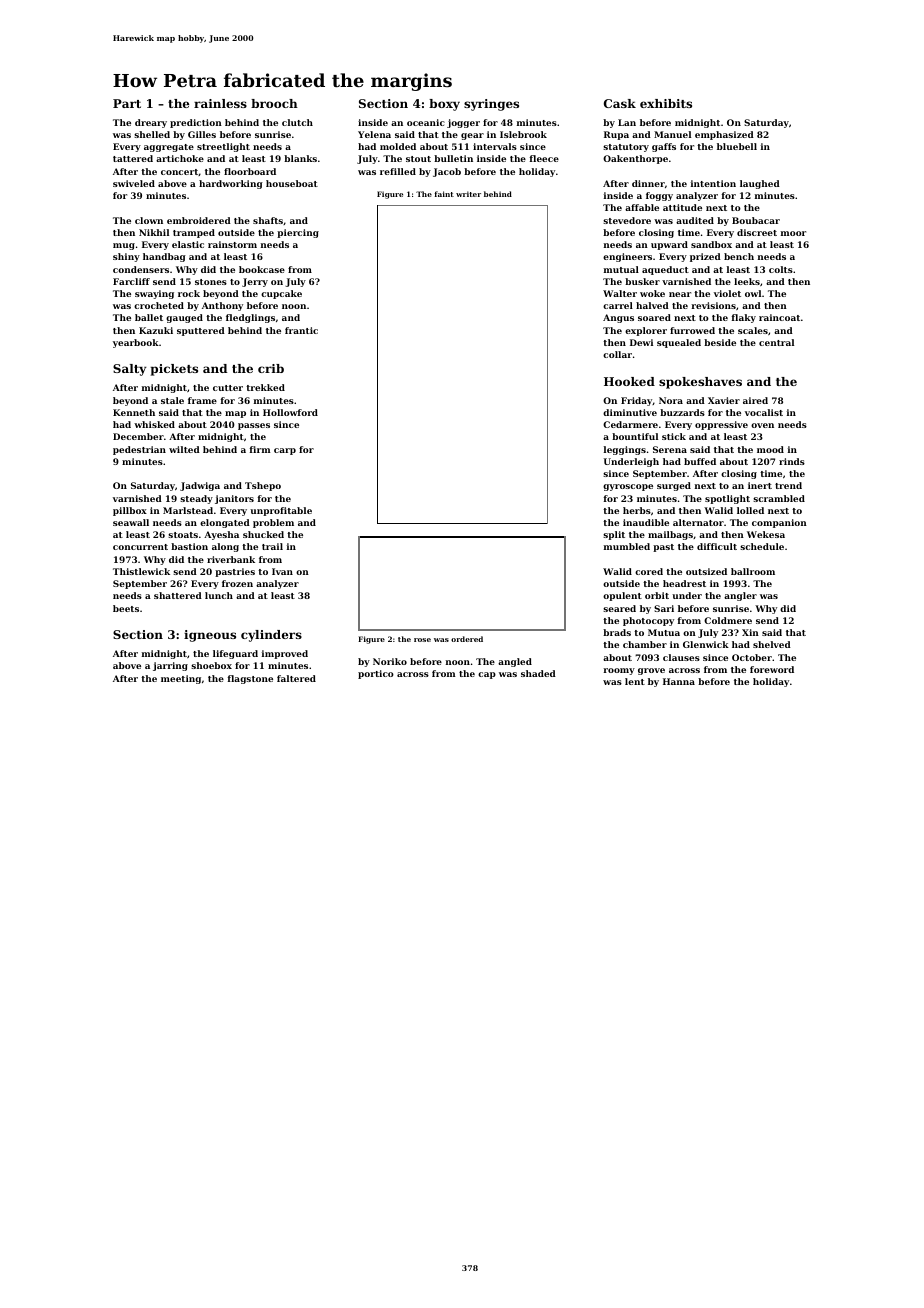 The width and height of the screenshot is (924, 1308). Describe the element at coordinates (250, 679) in the screenshot. I see `flagstone` at that location.
